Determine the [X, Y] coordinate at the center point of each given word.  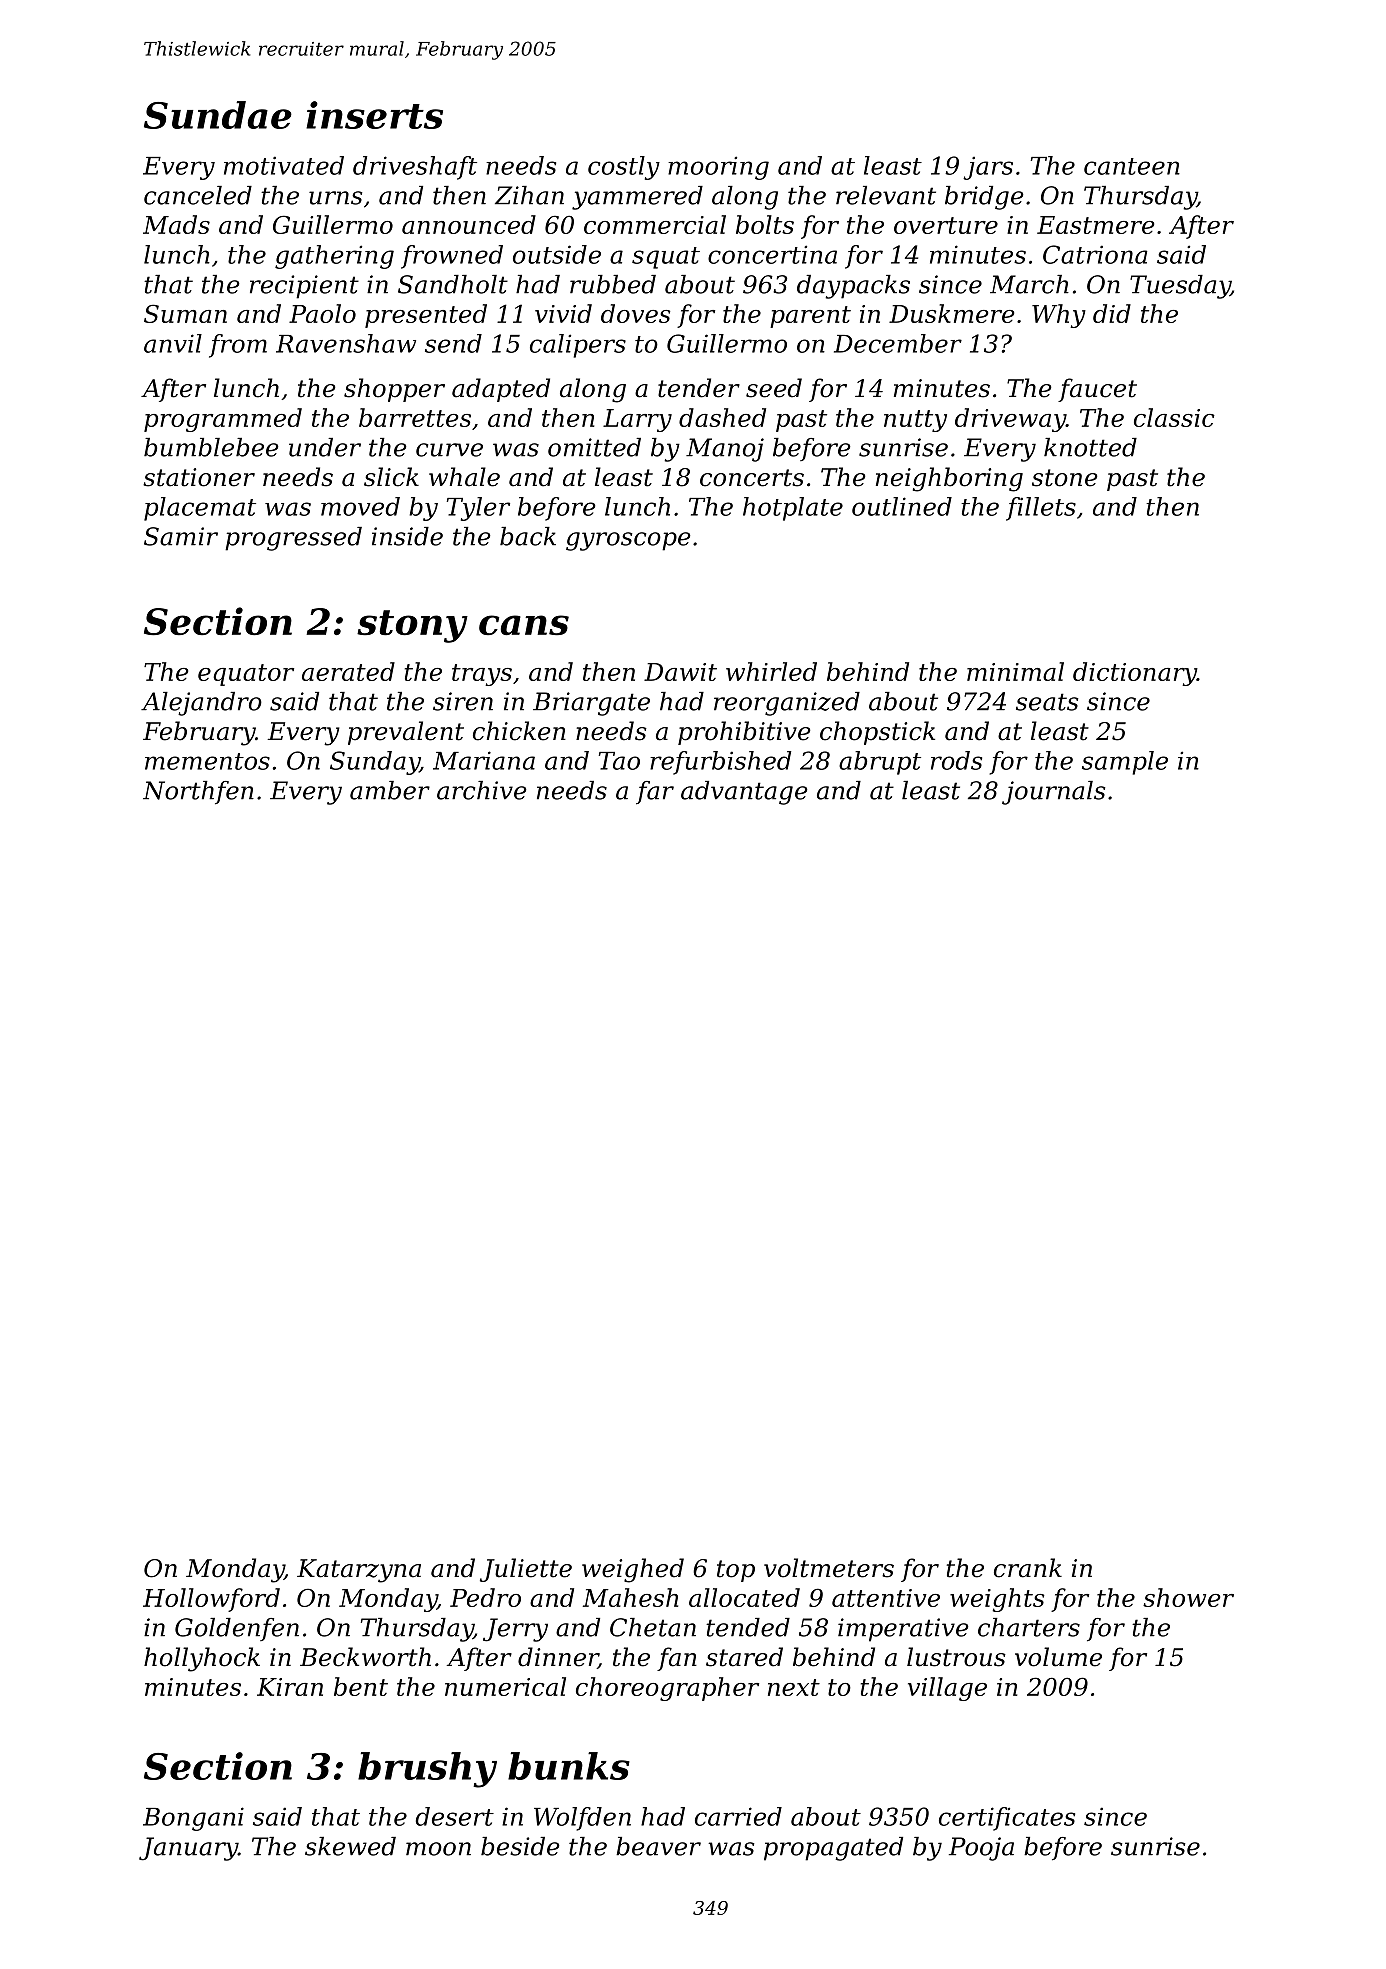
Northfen [198, 793]
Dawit [680, 672]
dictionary [1135, 674]
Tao [619, 761]
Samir [181, 536]
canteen [1132, 166]
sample [1125, 763]
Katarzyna [359, 1571]
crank [1028, 1568]
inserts [374, 115]
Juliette [526, 1570]
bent [361, 1686]
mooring [718, 168]
